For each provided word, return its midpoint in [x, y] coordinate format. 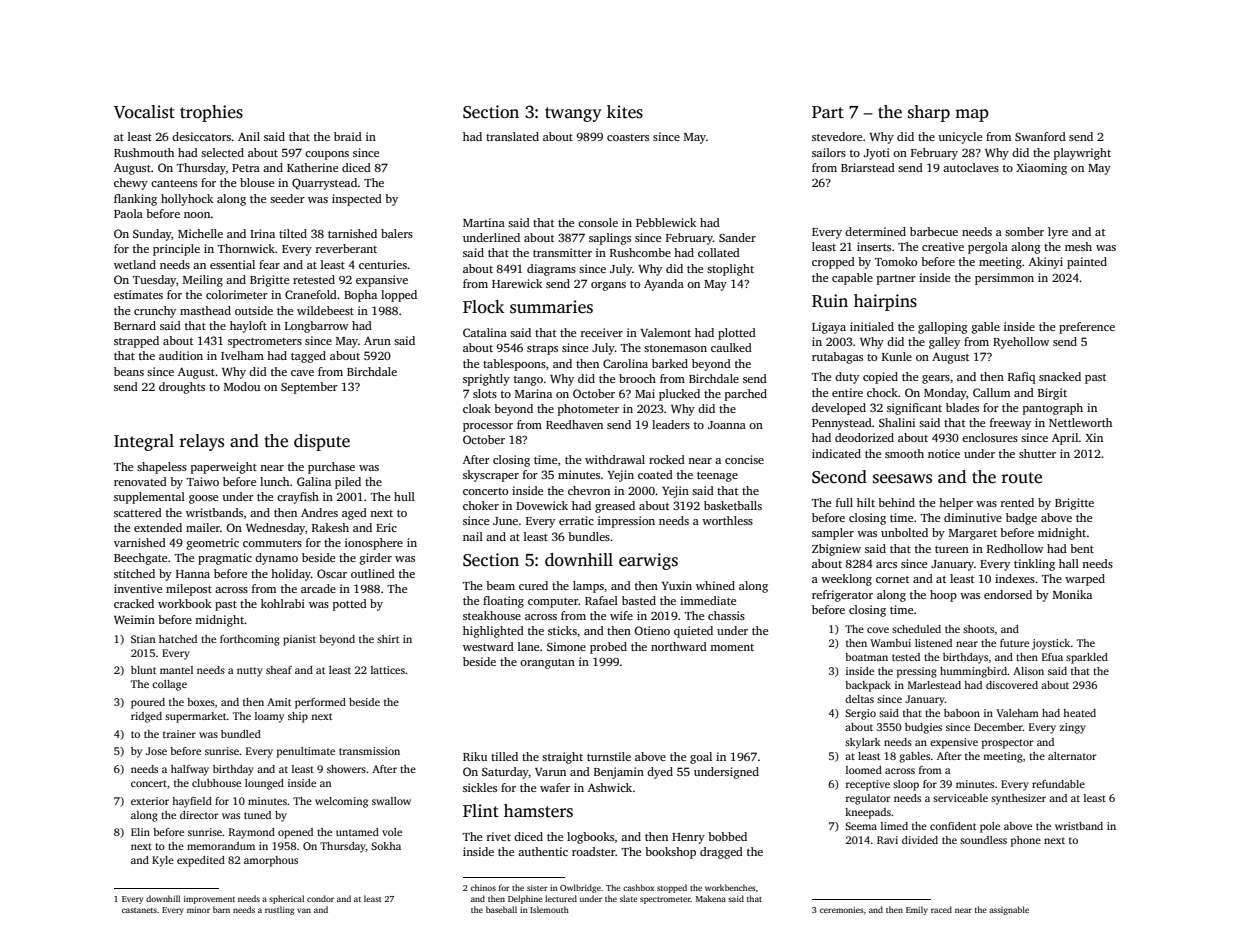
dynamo [276, 559]
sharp [929, 113]
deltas [859, 699]
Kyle [163, 861]
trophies [211, 113]
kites [625, 112]
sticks [562, 630]
